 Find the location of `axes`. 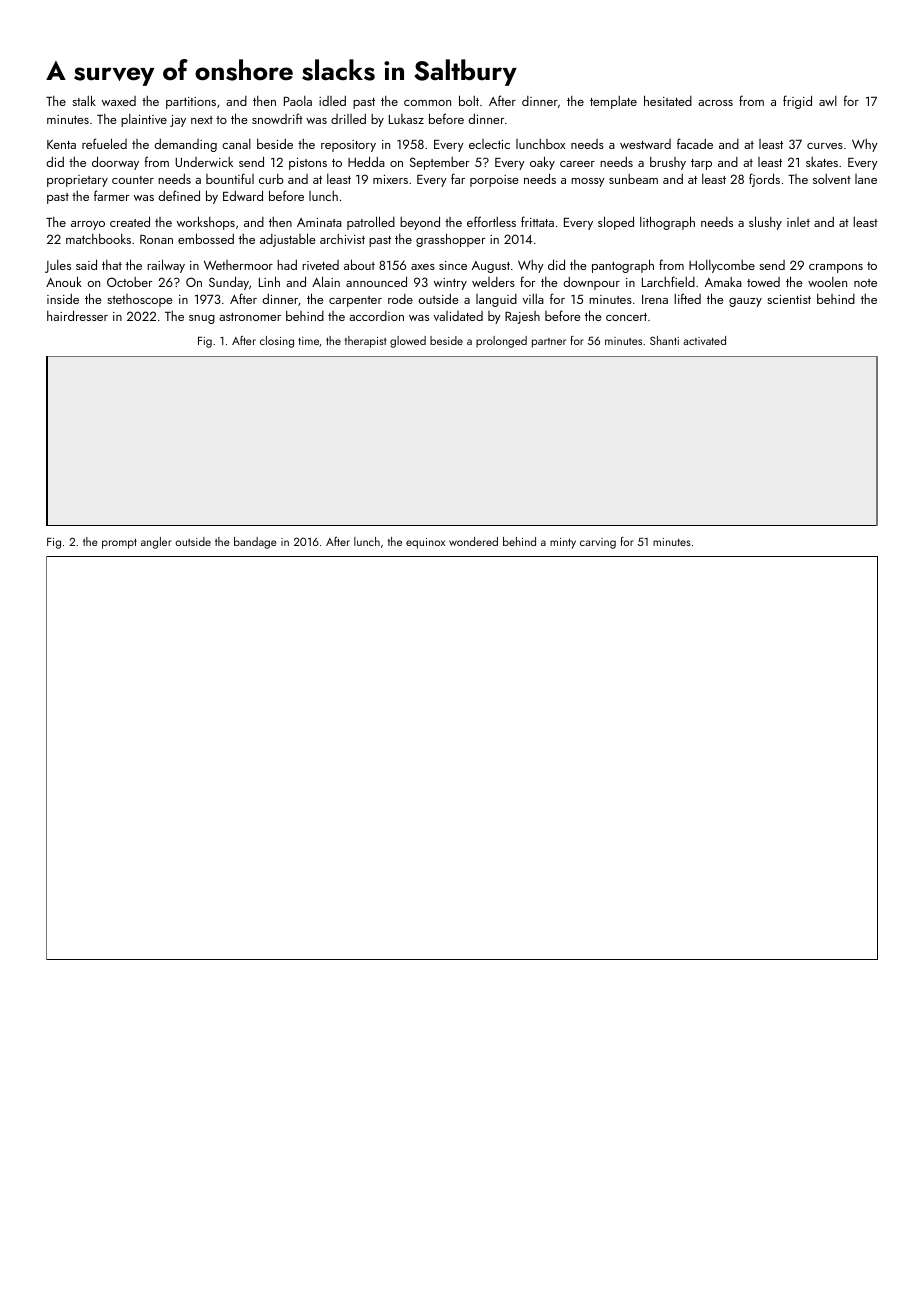

axes is located at coordinates (423, 267).
